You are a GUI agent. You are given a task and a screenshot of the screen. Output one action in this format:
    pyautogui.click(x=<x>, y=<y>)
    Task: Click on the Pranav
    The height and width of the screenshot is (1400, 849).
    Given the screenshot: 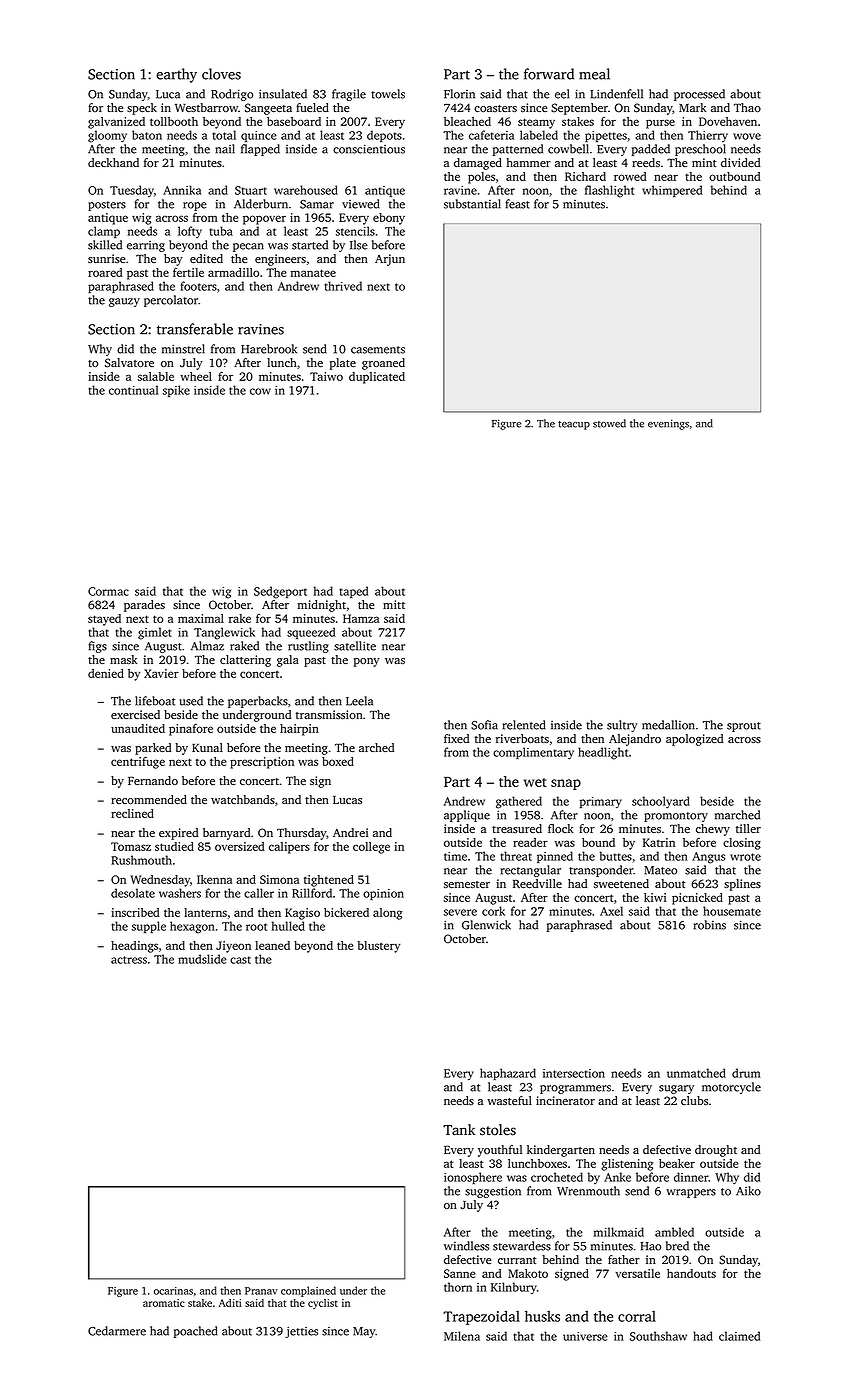 What is the action you would take?
    pyautogui.click(x=261, y=1291)
